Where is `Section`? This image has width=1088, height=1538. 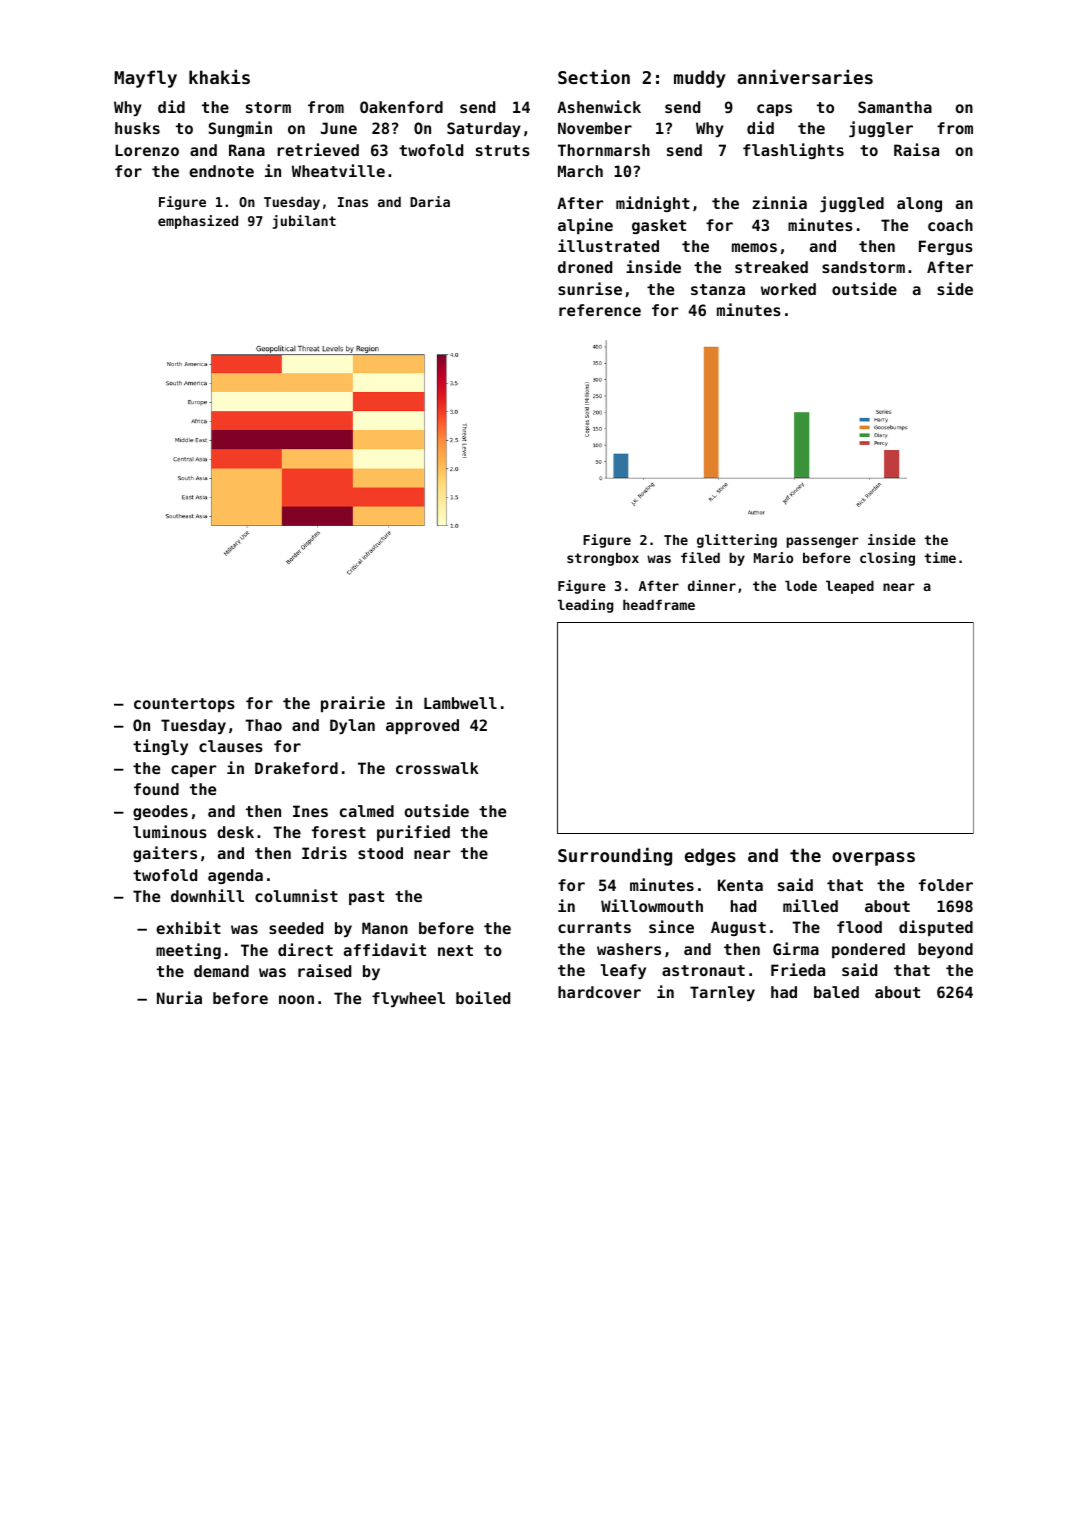
Section is located at coordinates (594, 76).
